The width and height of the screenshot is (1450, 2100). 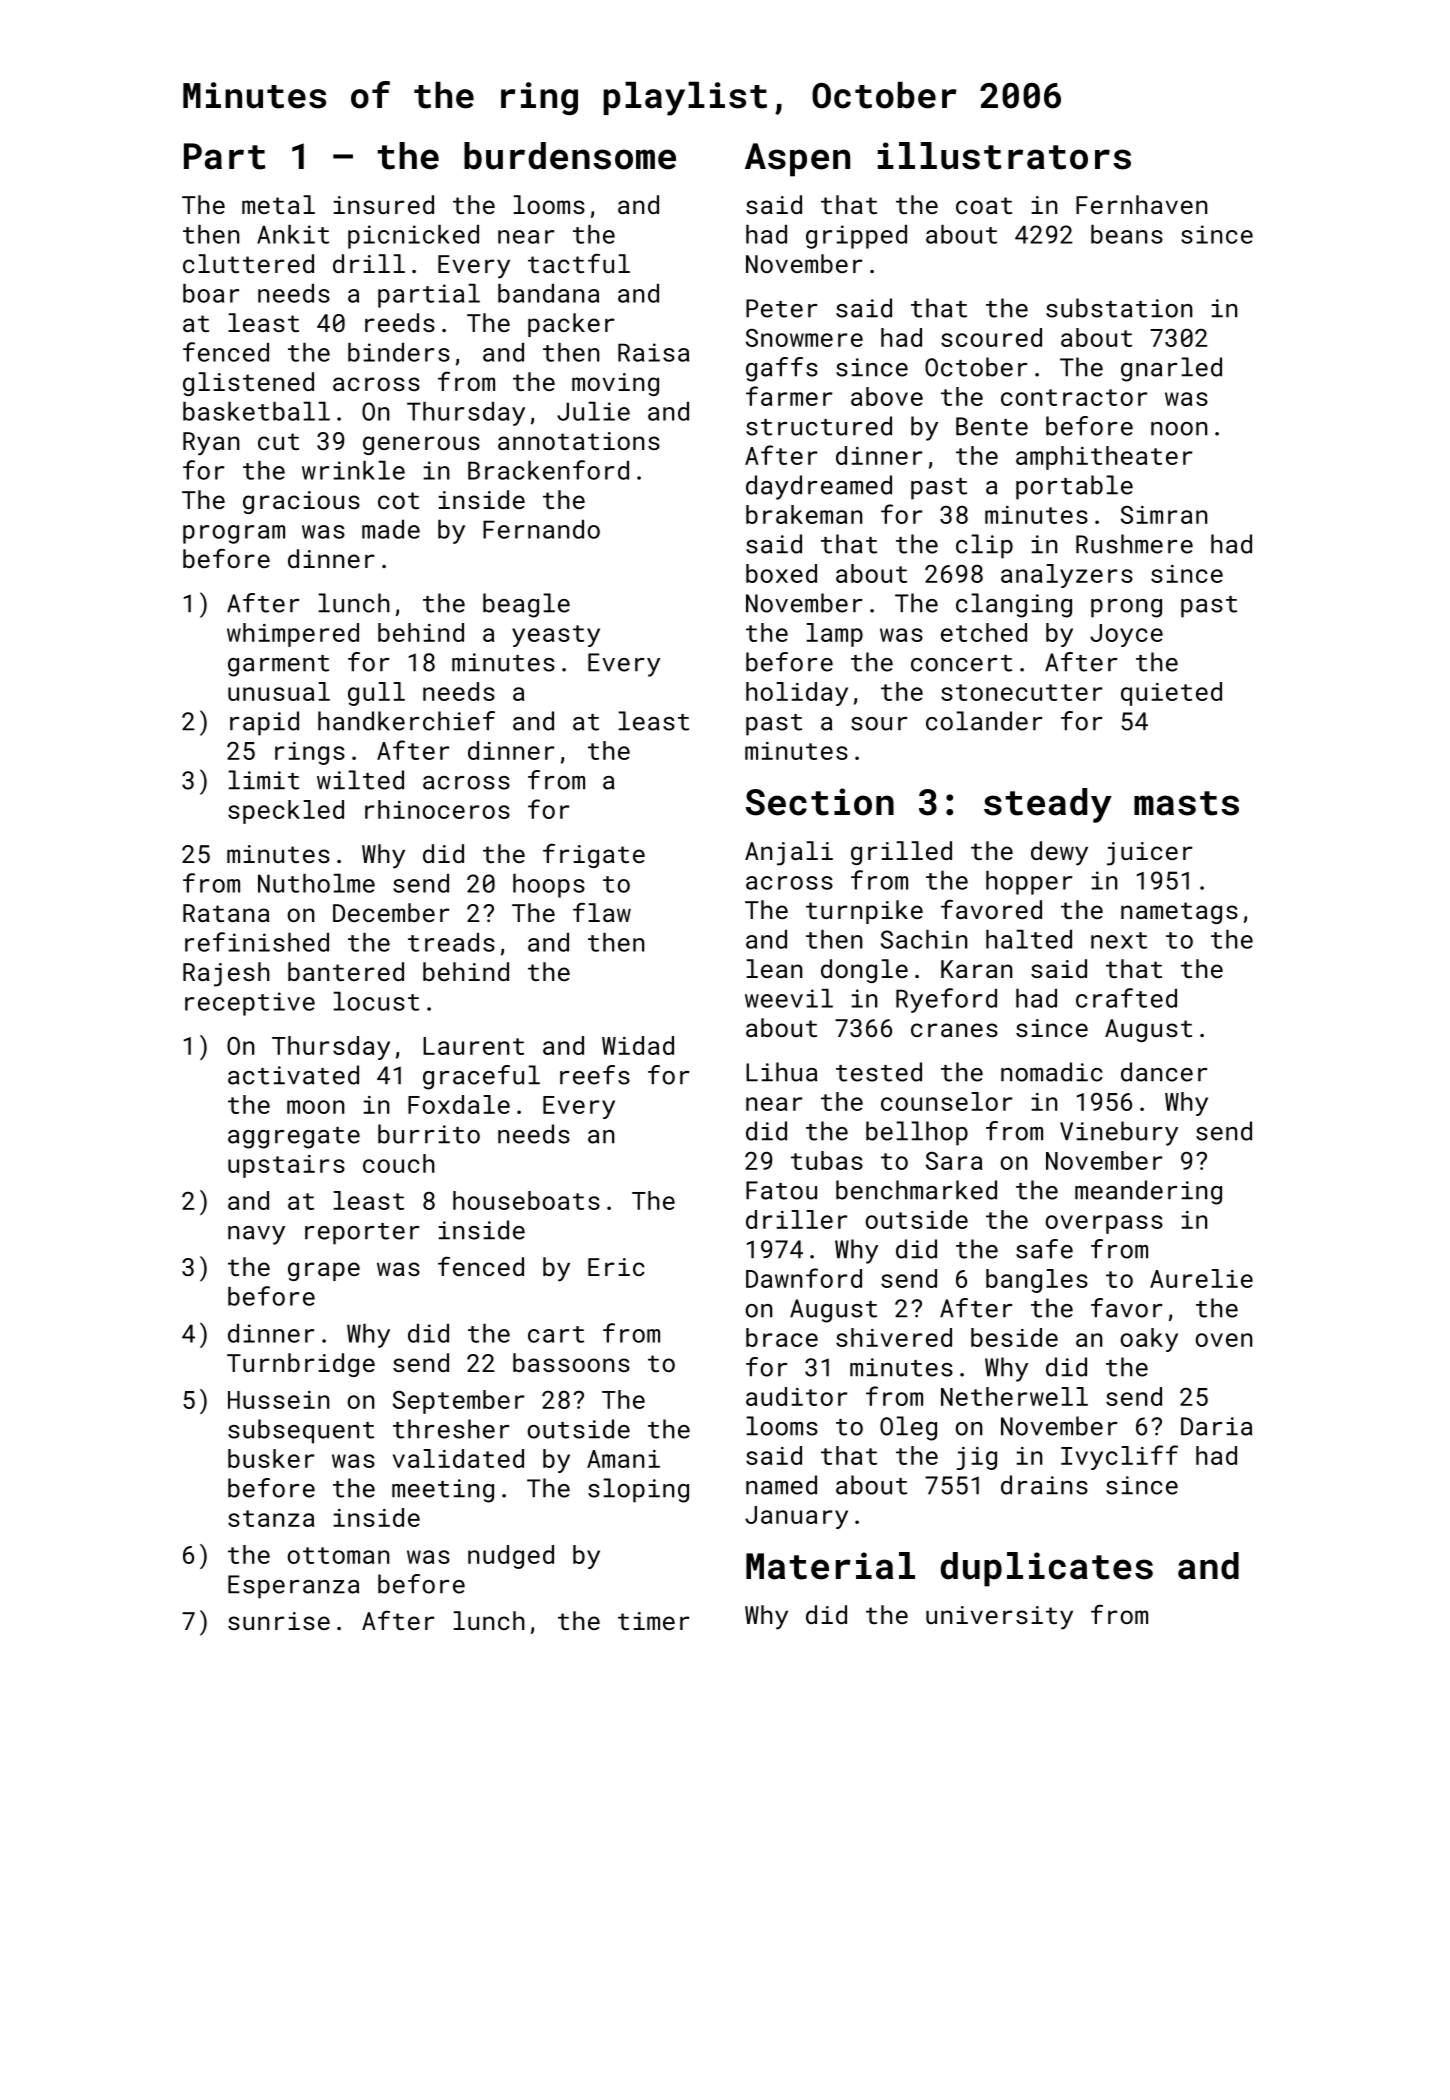 What do you see at coordinates (1134, 544) in the screenshot?
I see `Rushmere` at bounding box center [1134, 544].
